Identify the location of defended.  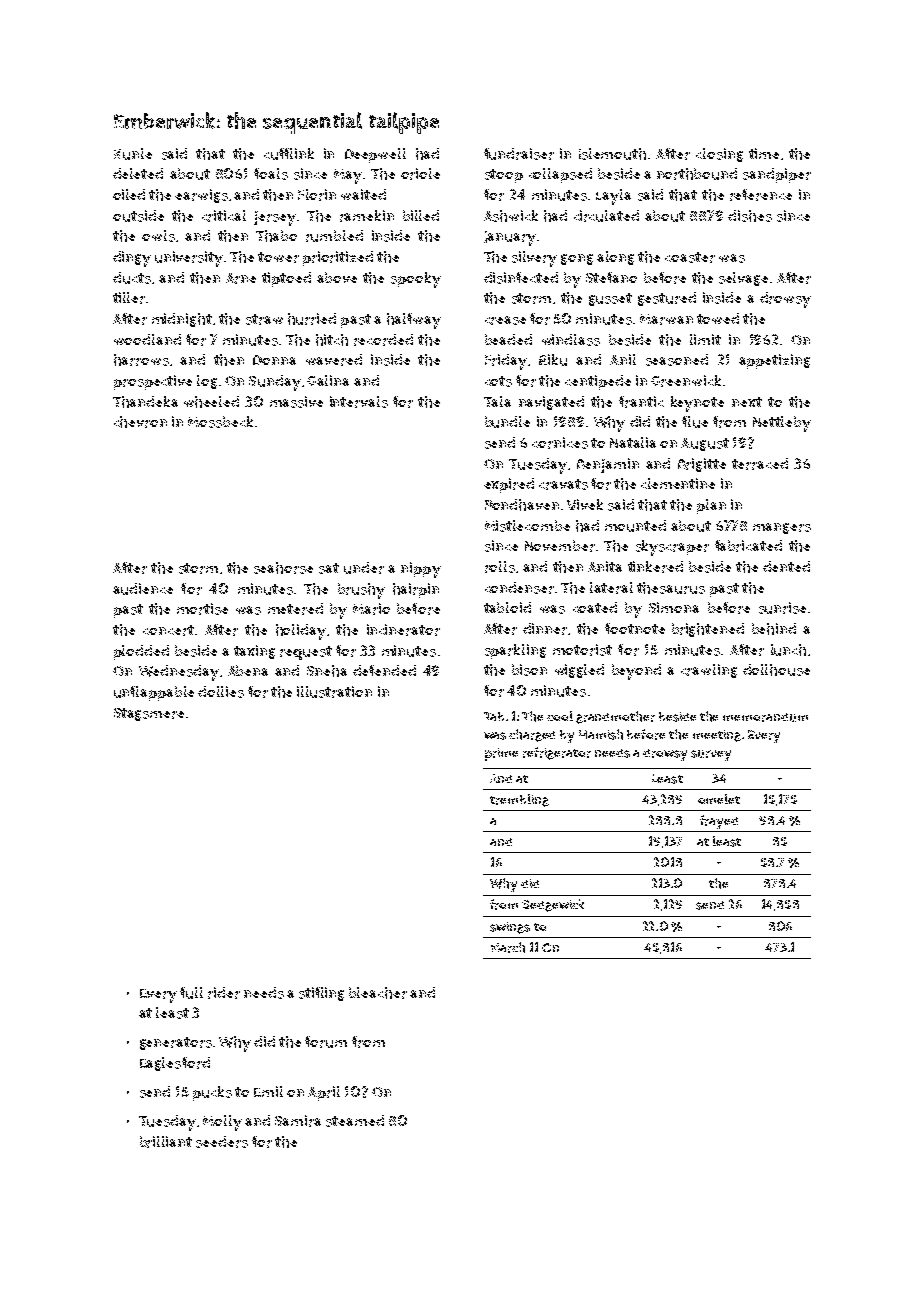
(384, 670).
